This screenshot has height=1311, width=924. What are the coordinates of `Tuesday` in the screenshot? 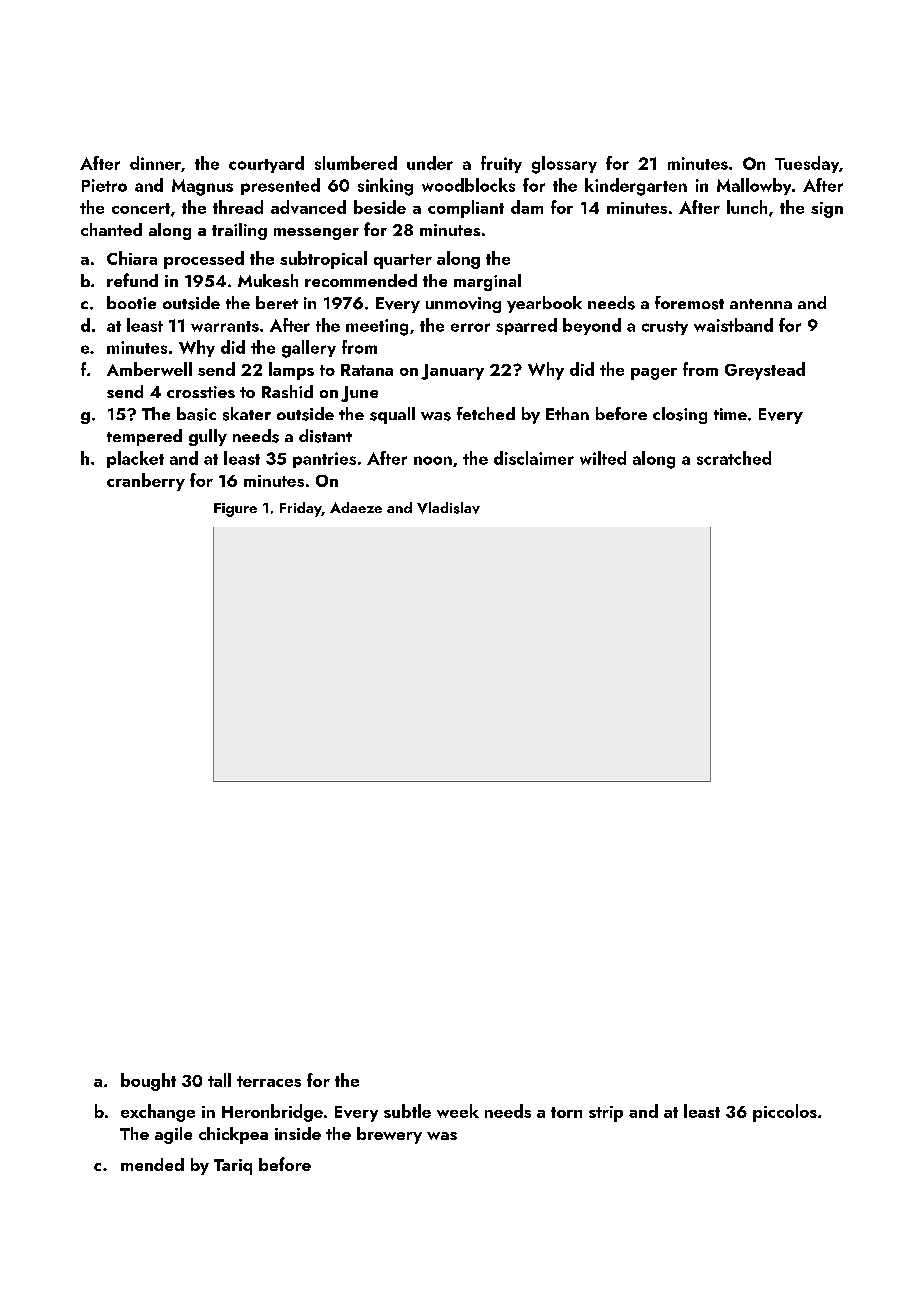 It's located at (807, 164).
